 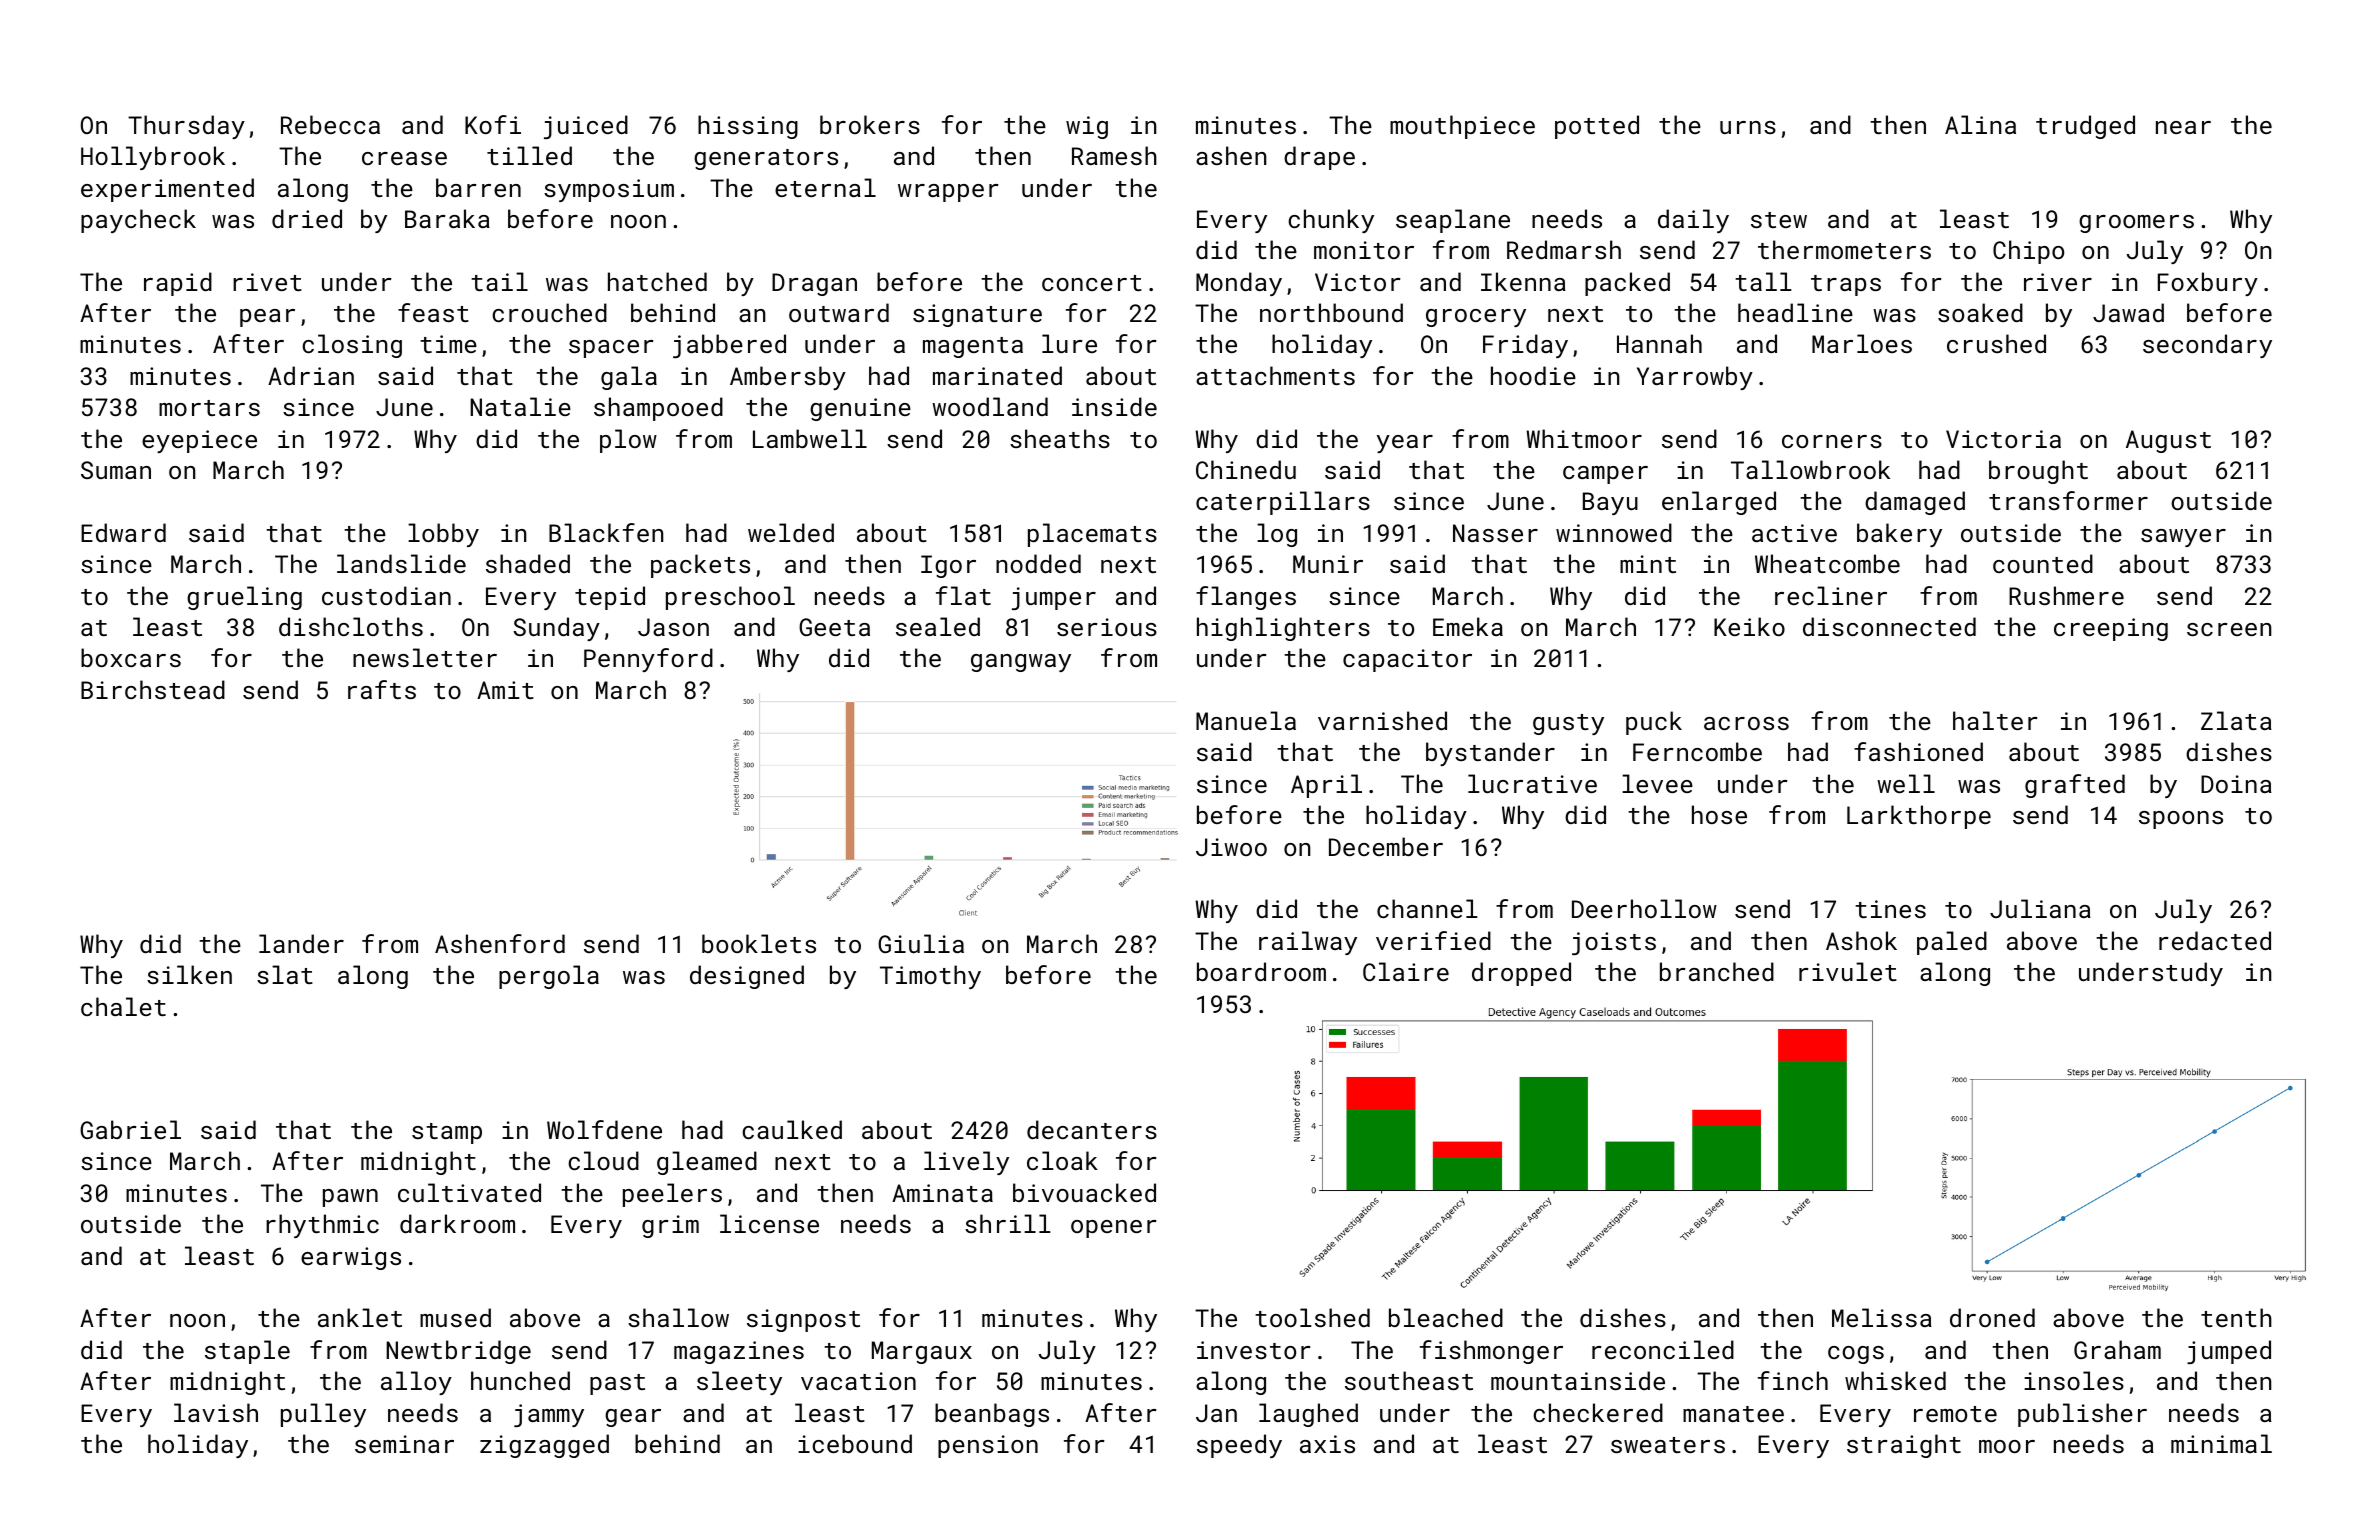 I want to click on pension, so click(x=988, y=1446).
